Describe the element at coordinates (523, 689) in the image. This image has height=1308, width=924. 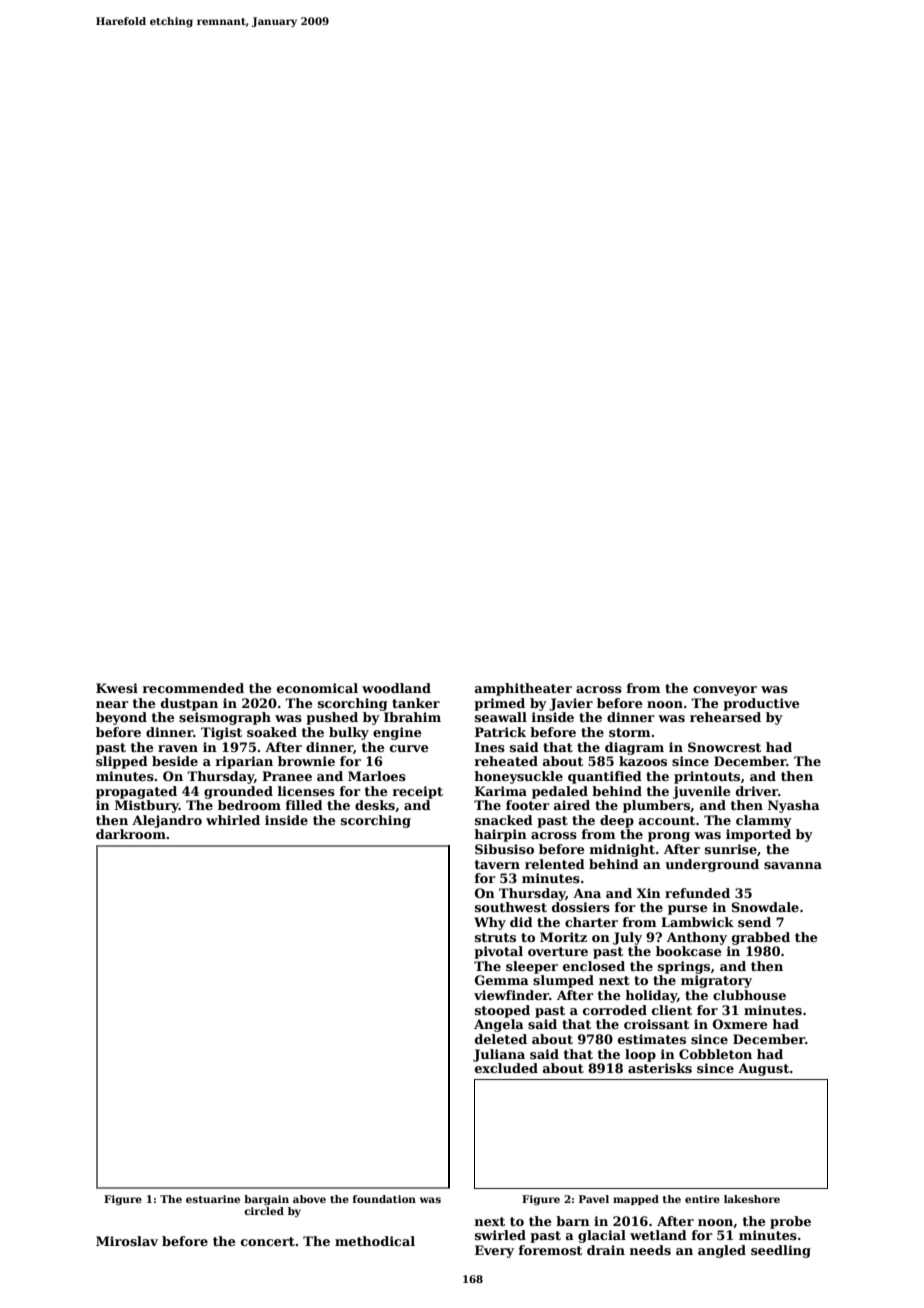
I see `amphitheater` at that location.
